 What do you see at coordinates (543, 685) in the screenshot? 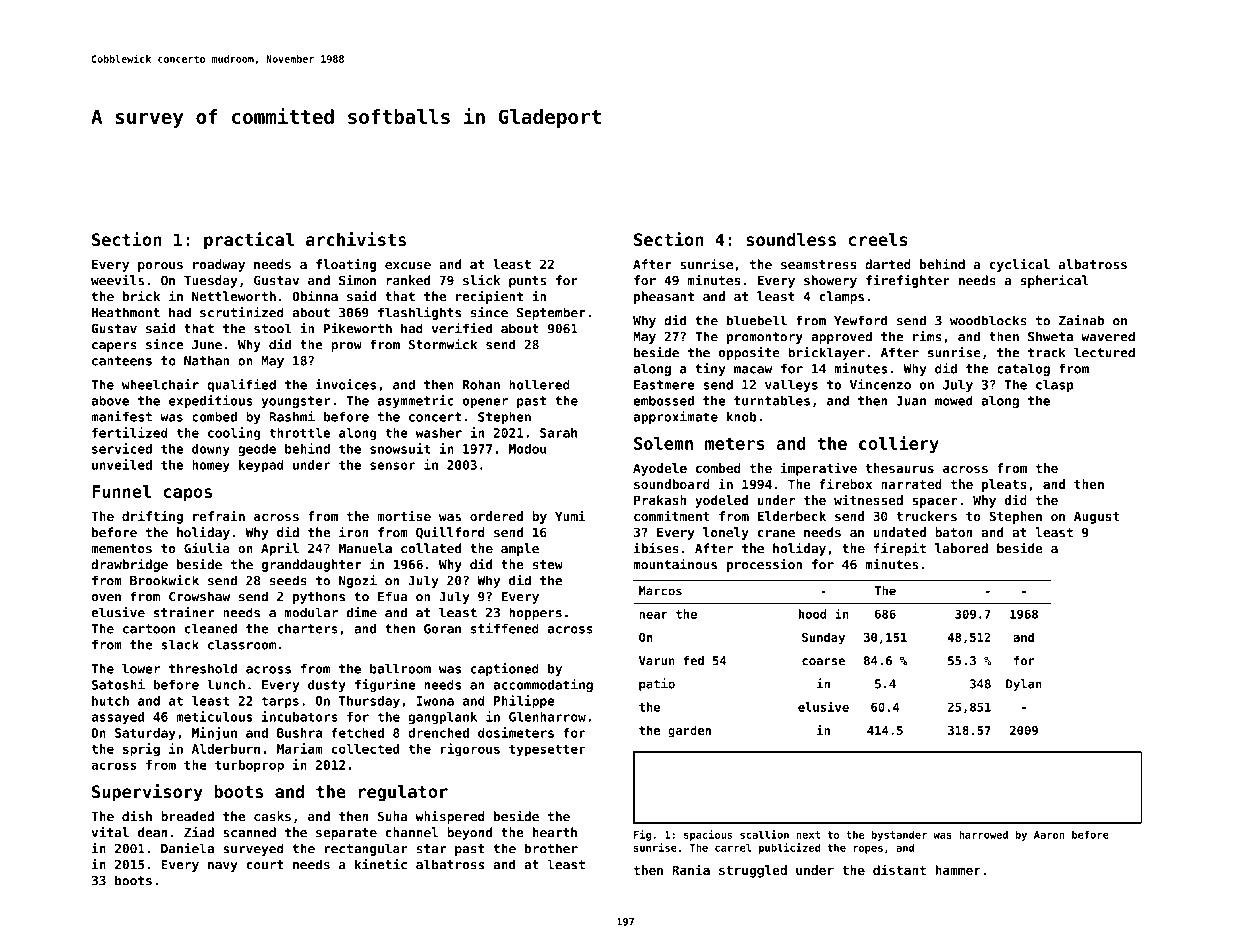
I see `accommodating` at bounding box center [543, 685].
